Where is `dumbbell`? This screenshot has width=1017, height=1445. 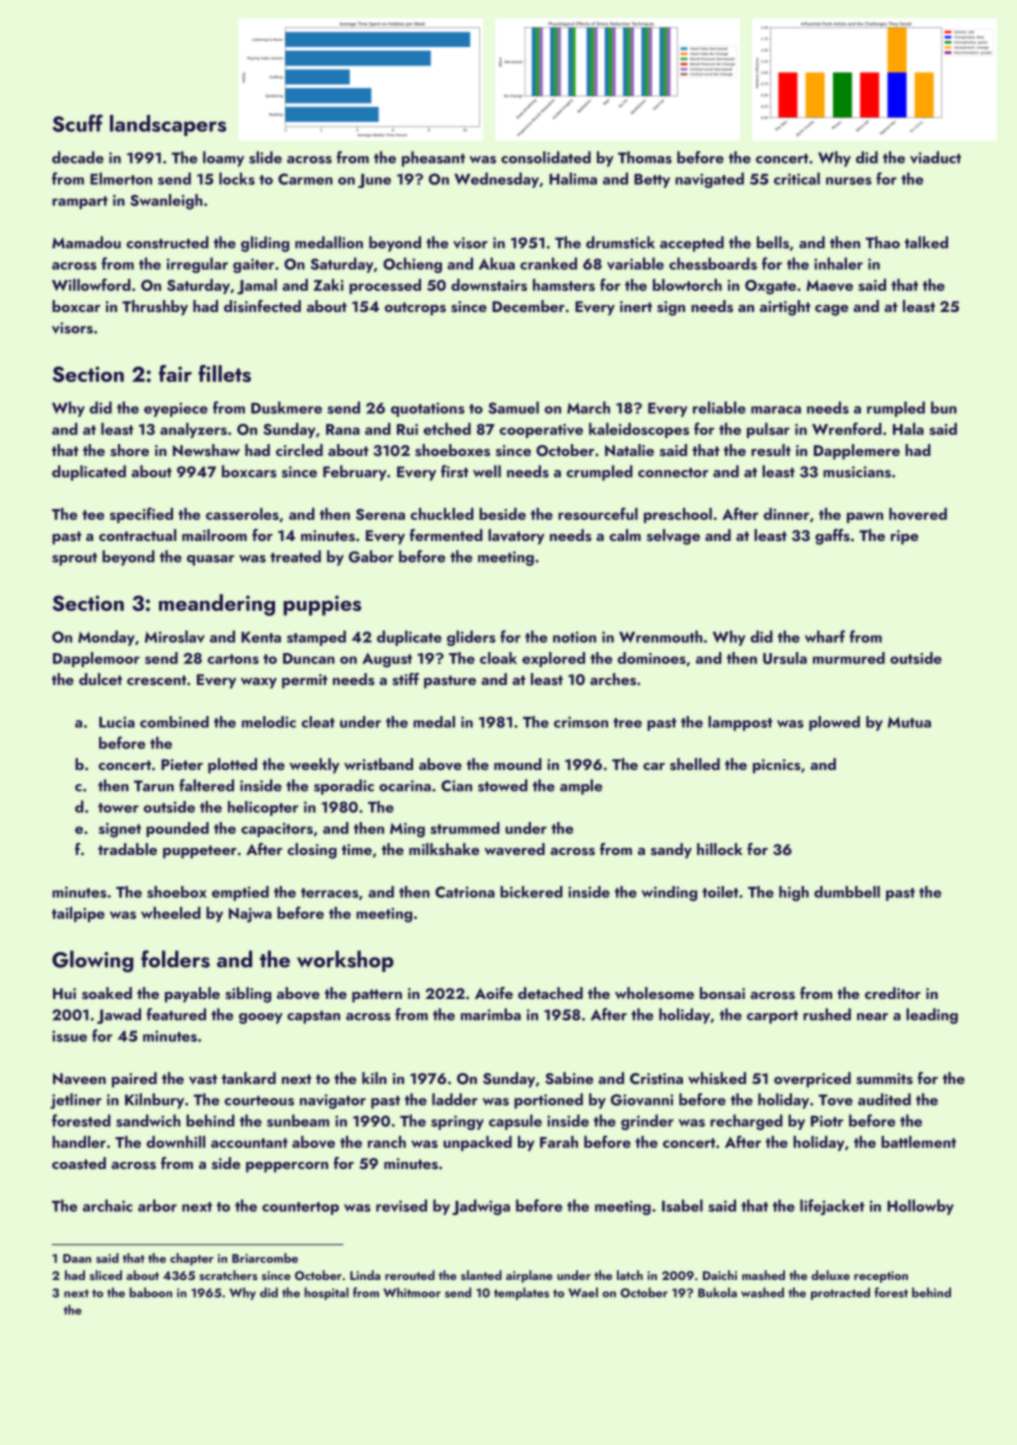 dumbbell is located at coordinates (847, 892).
